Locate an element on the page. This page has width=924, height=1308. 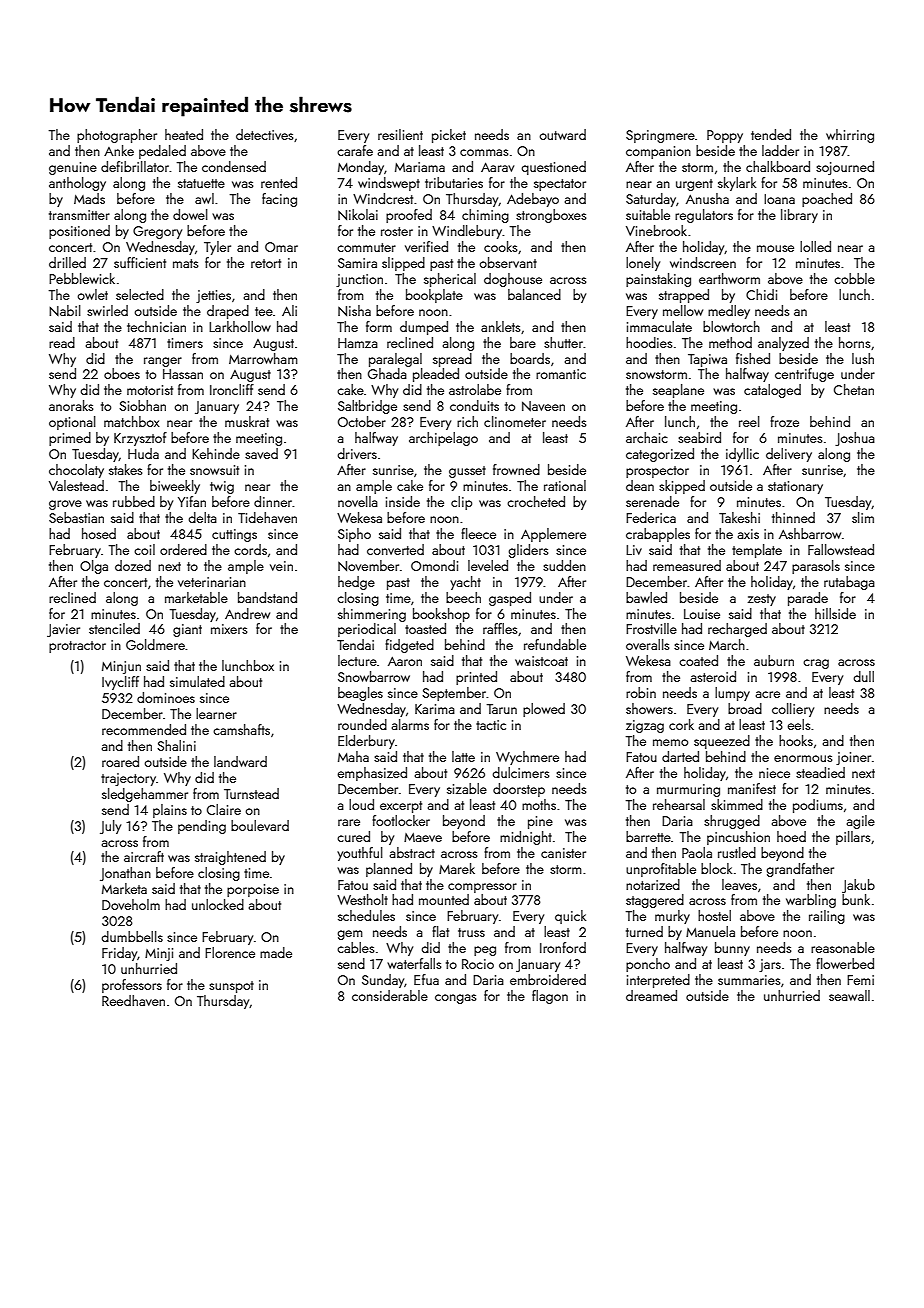
photographer is located at coordinates (117, 136).
